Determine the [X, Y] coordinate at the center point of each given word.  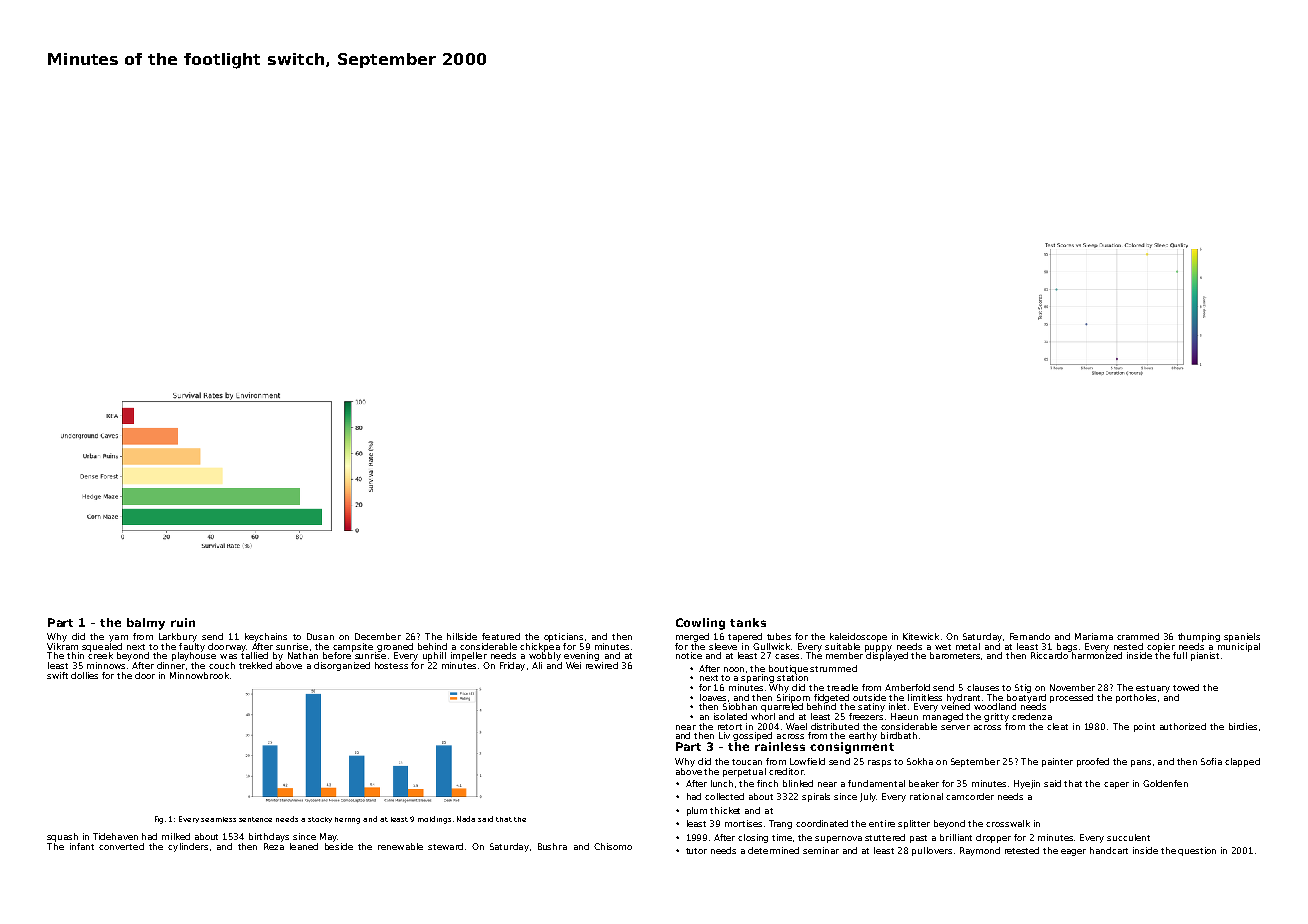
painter [1057, 762]
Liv [724, 735]
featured [501, 636]
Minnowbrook [199, 675]
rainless [780, 746]
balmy [146, 624]
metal [968, 646]
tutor [696, 851]
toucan [747, 762]
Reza [274, 846]
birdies [1243, 726]
